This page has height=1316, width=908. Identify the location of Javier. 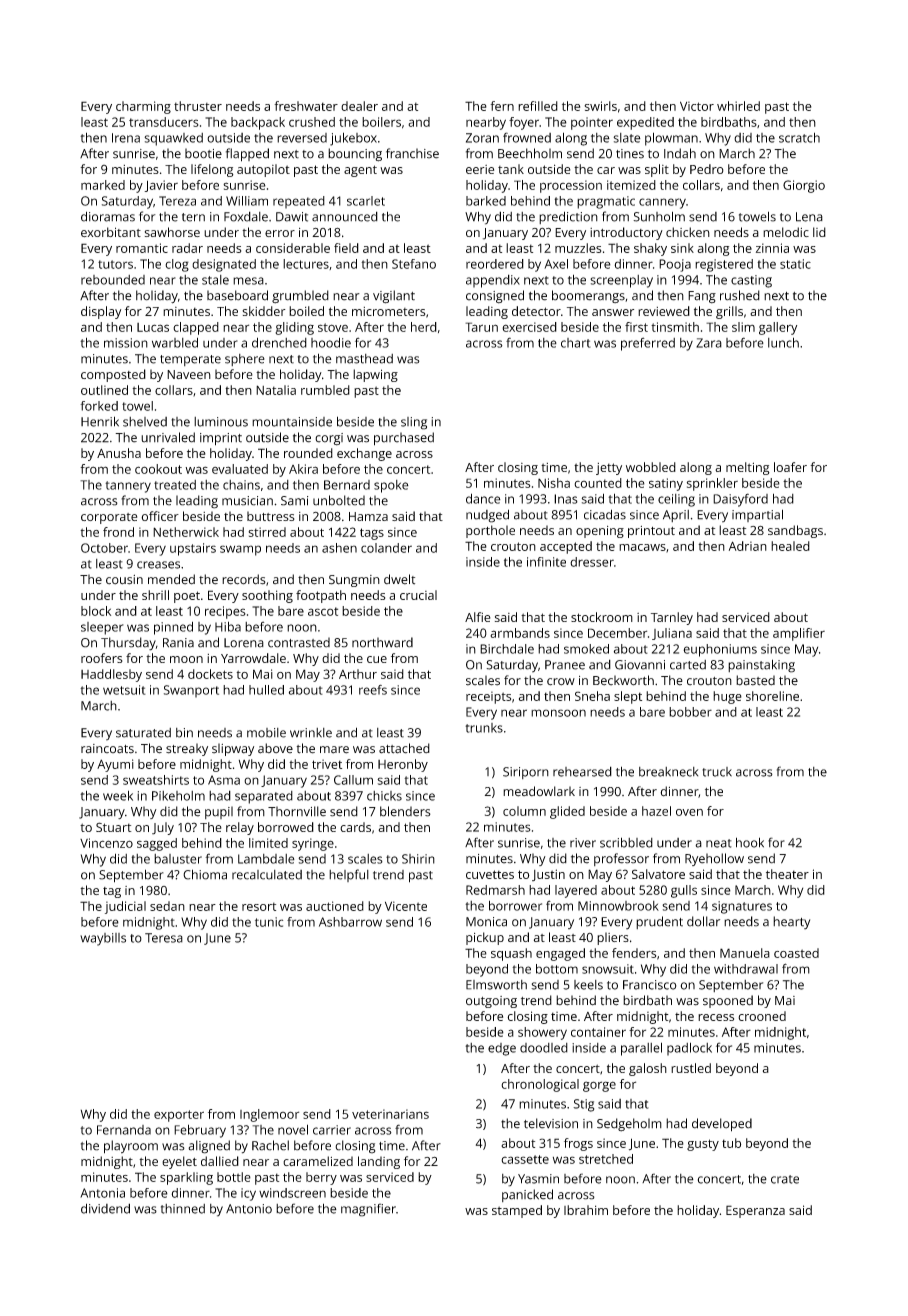
(161, 186).
